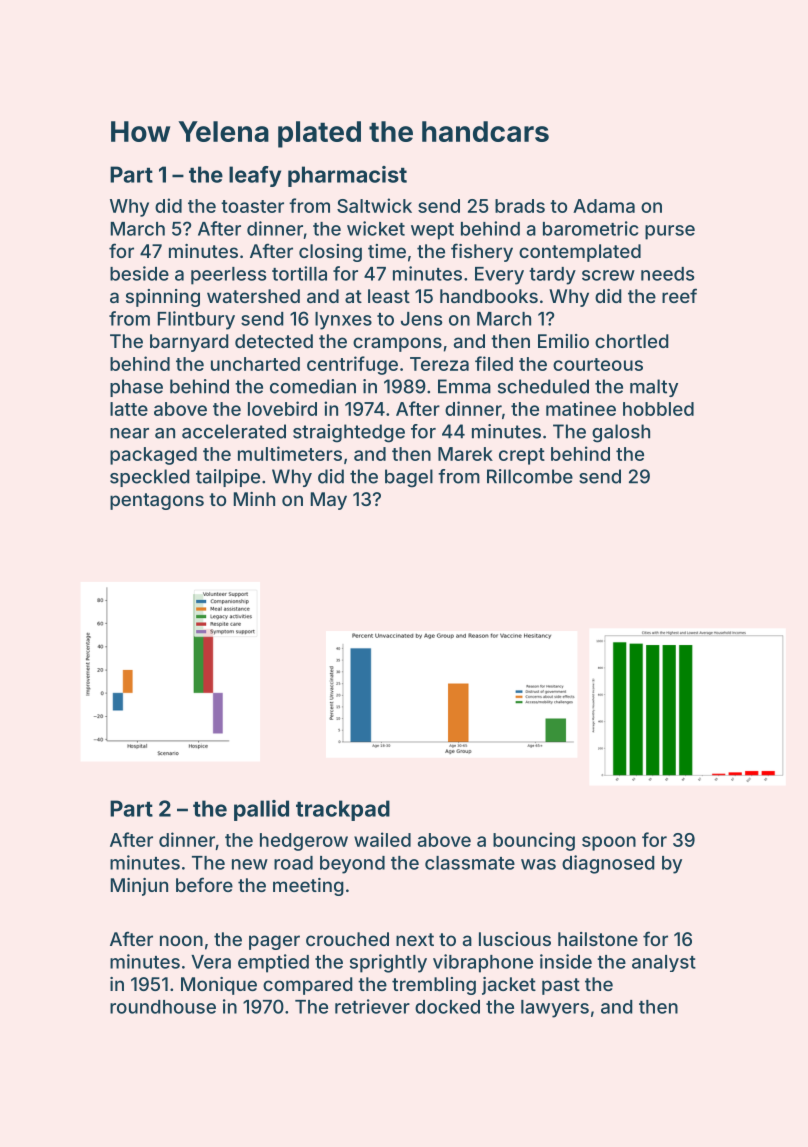  Describe the element at coordinates (255, 176) in the page. I see `leafy` at that location.
